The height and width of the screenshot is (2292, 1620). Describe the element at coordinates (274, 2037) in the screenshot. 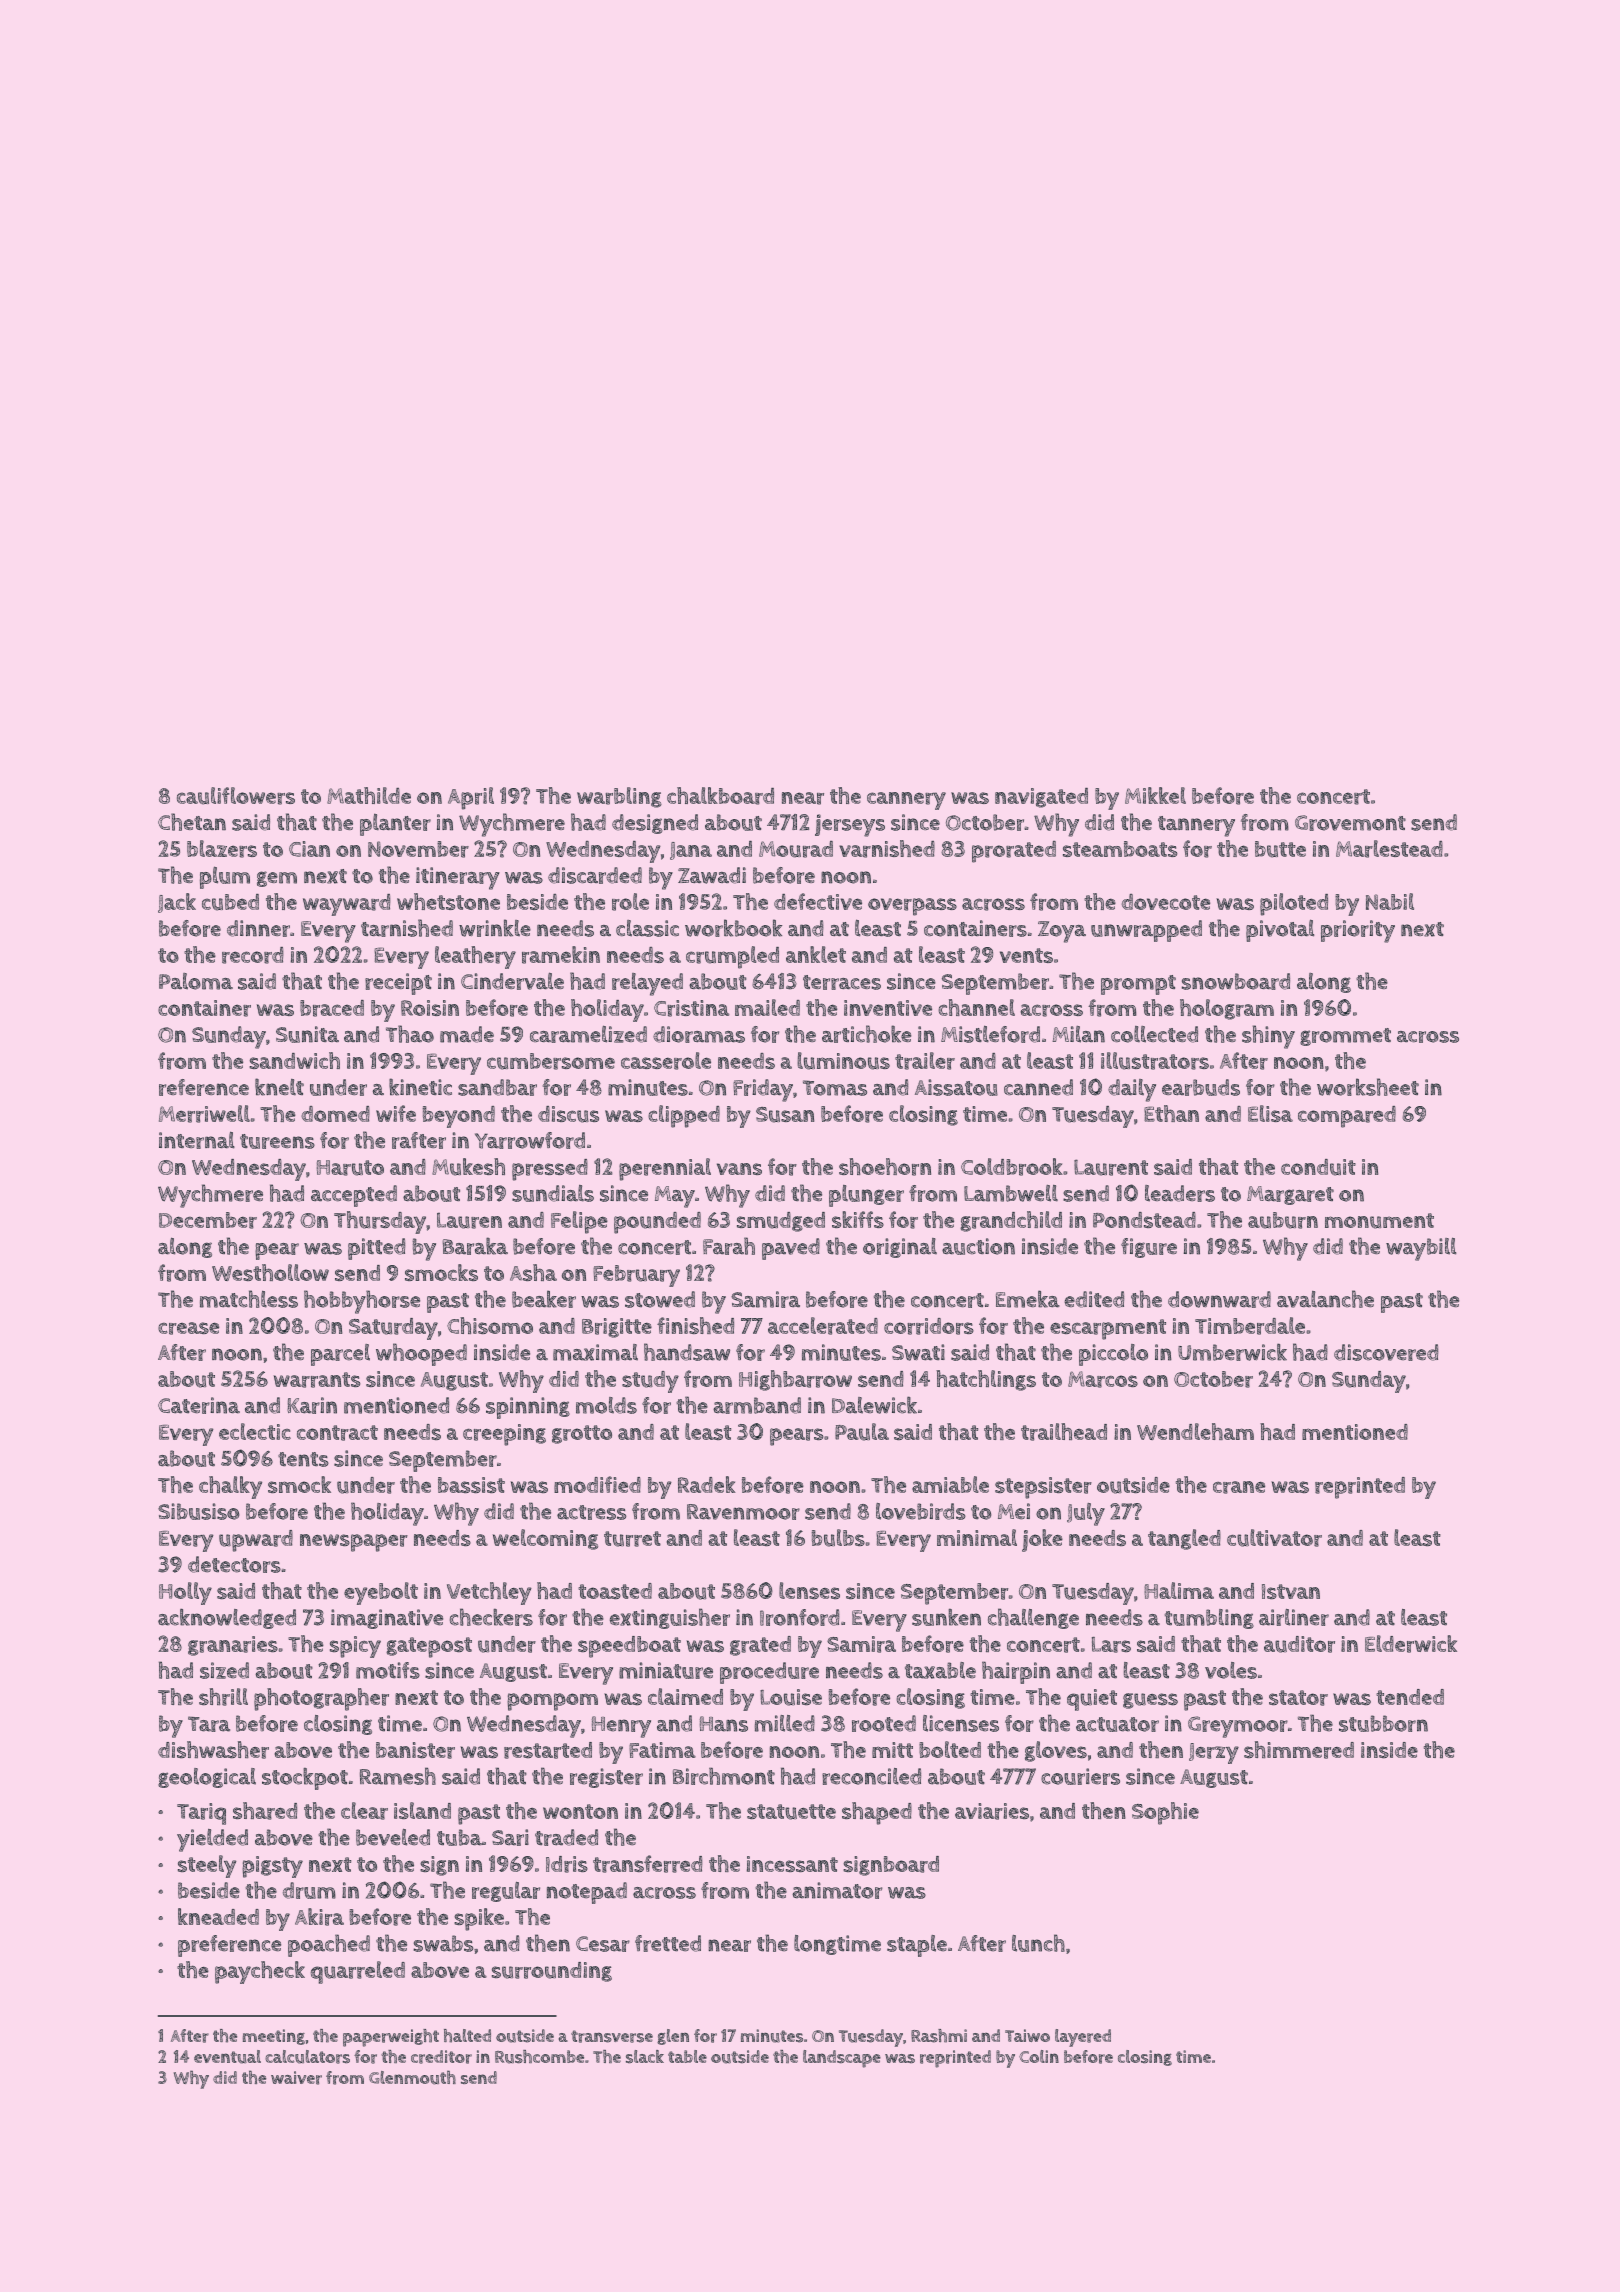

I see `meeting` at that location.
